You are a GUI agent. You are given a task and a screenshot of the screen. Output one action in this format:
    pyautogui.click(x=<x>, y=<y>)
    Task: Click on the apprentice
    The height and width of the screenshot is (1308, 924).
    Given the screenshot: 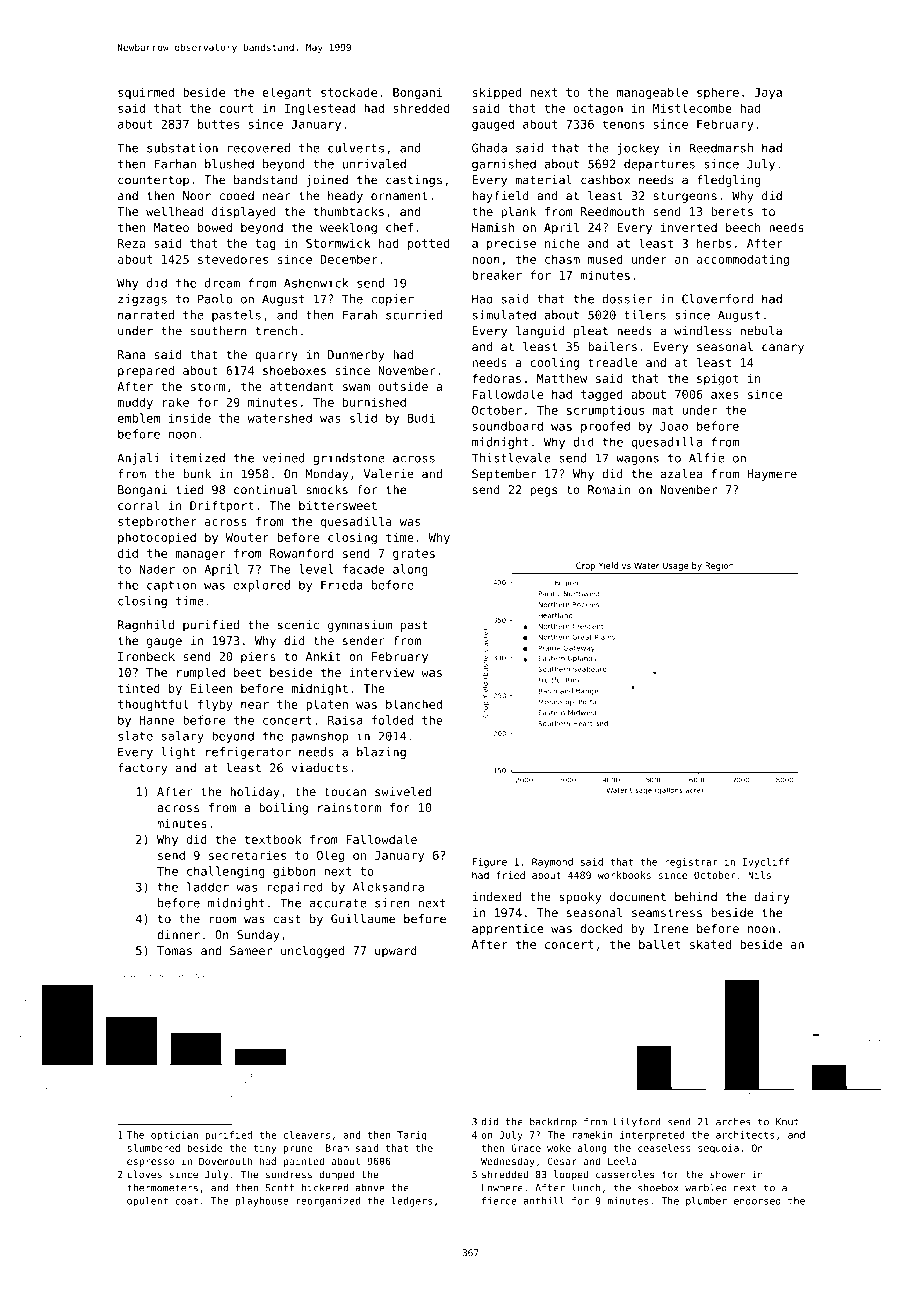 What is the action you would take?
    pyautogui.click(x=508, y=930)
